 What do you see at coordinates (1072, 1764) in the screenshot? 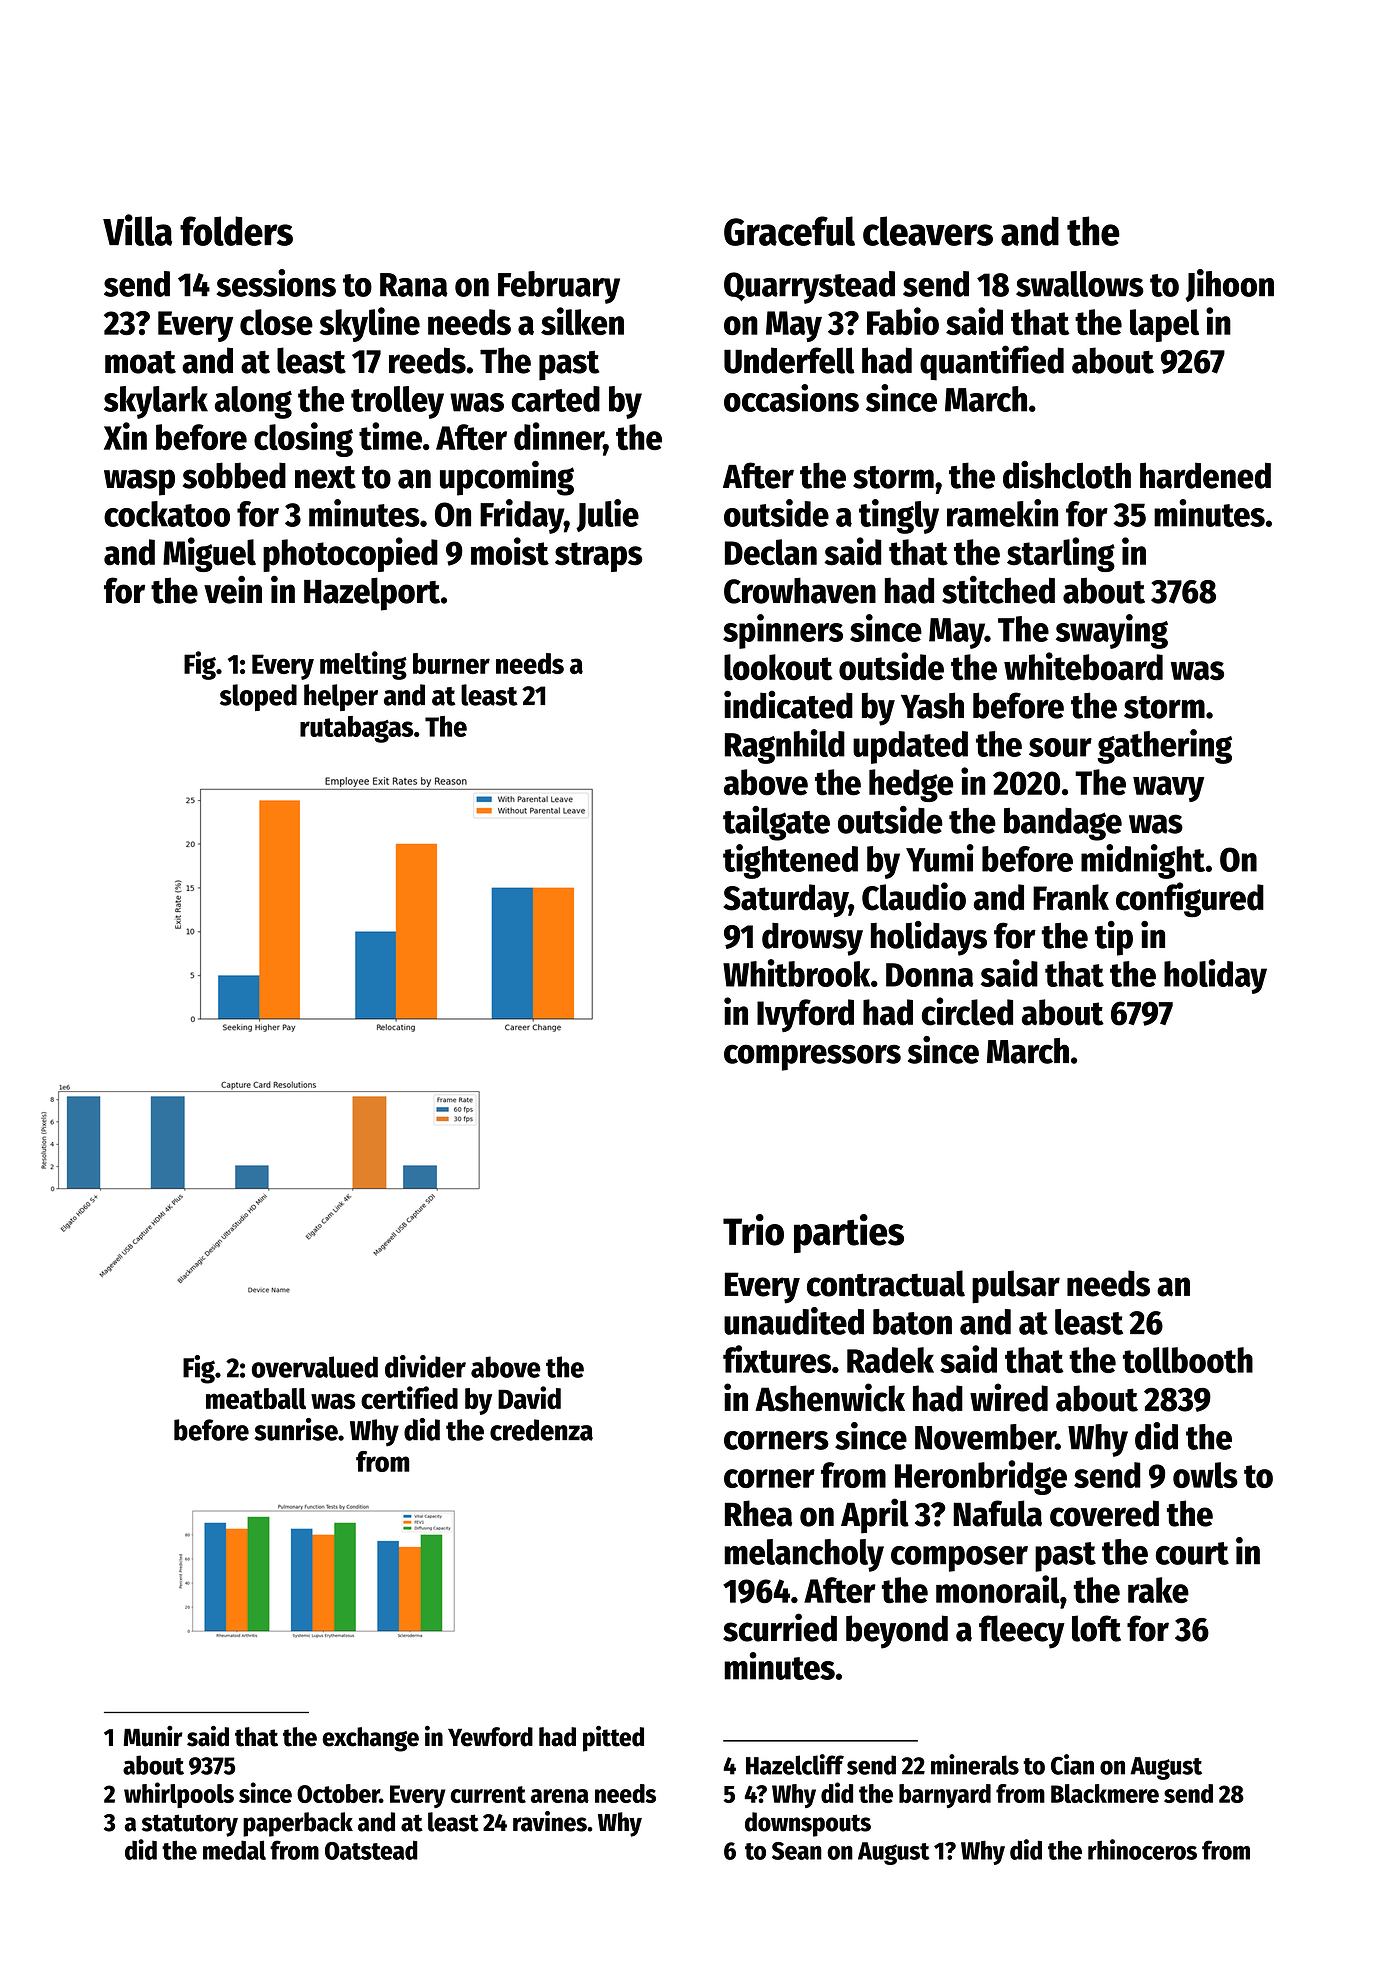
I see `Cian` at bounding box center [1072, 1764].
